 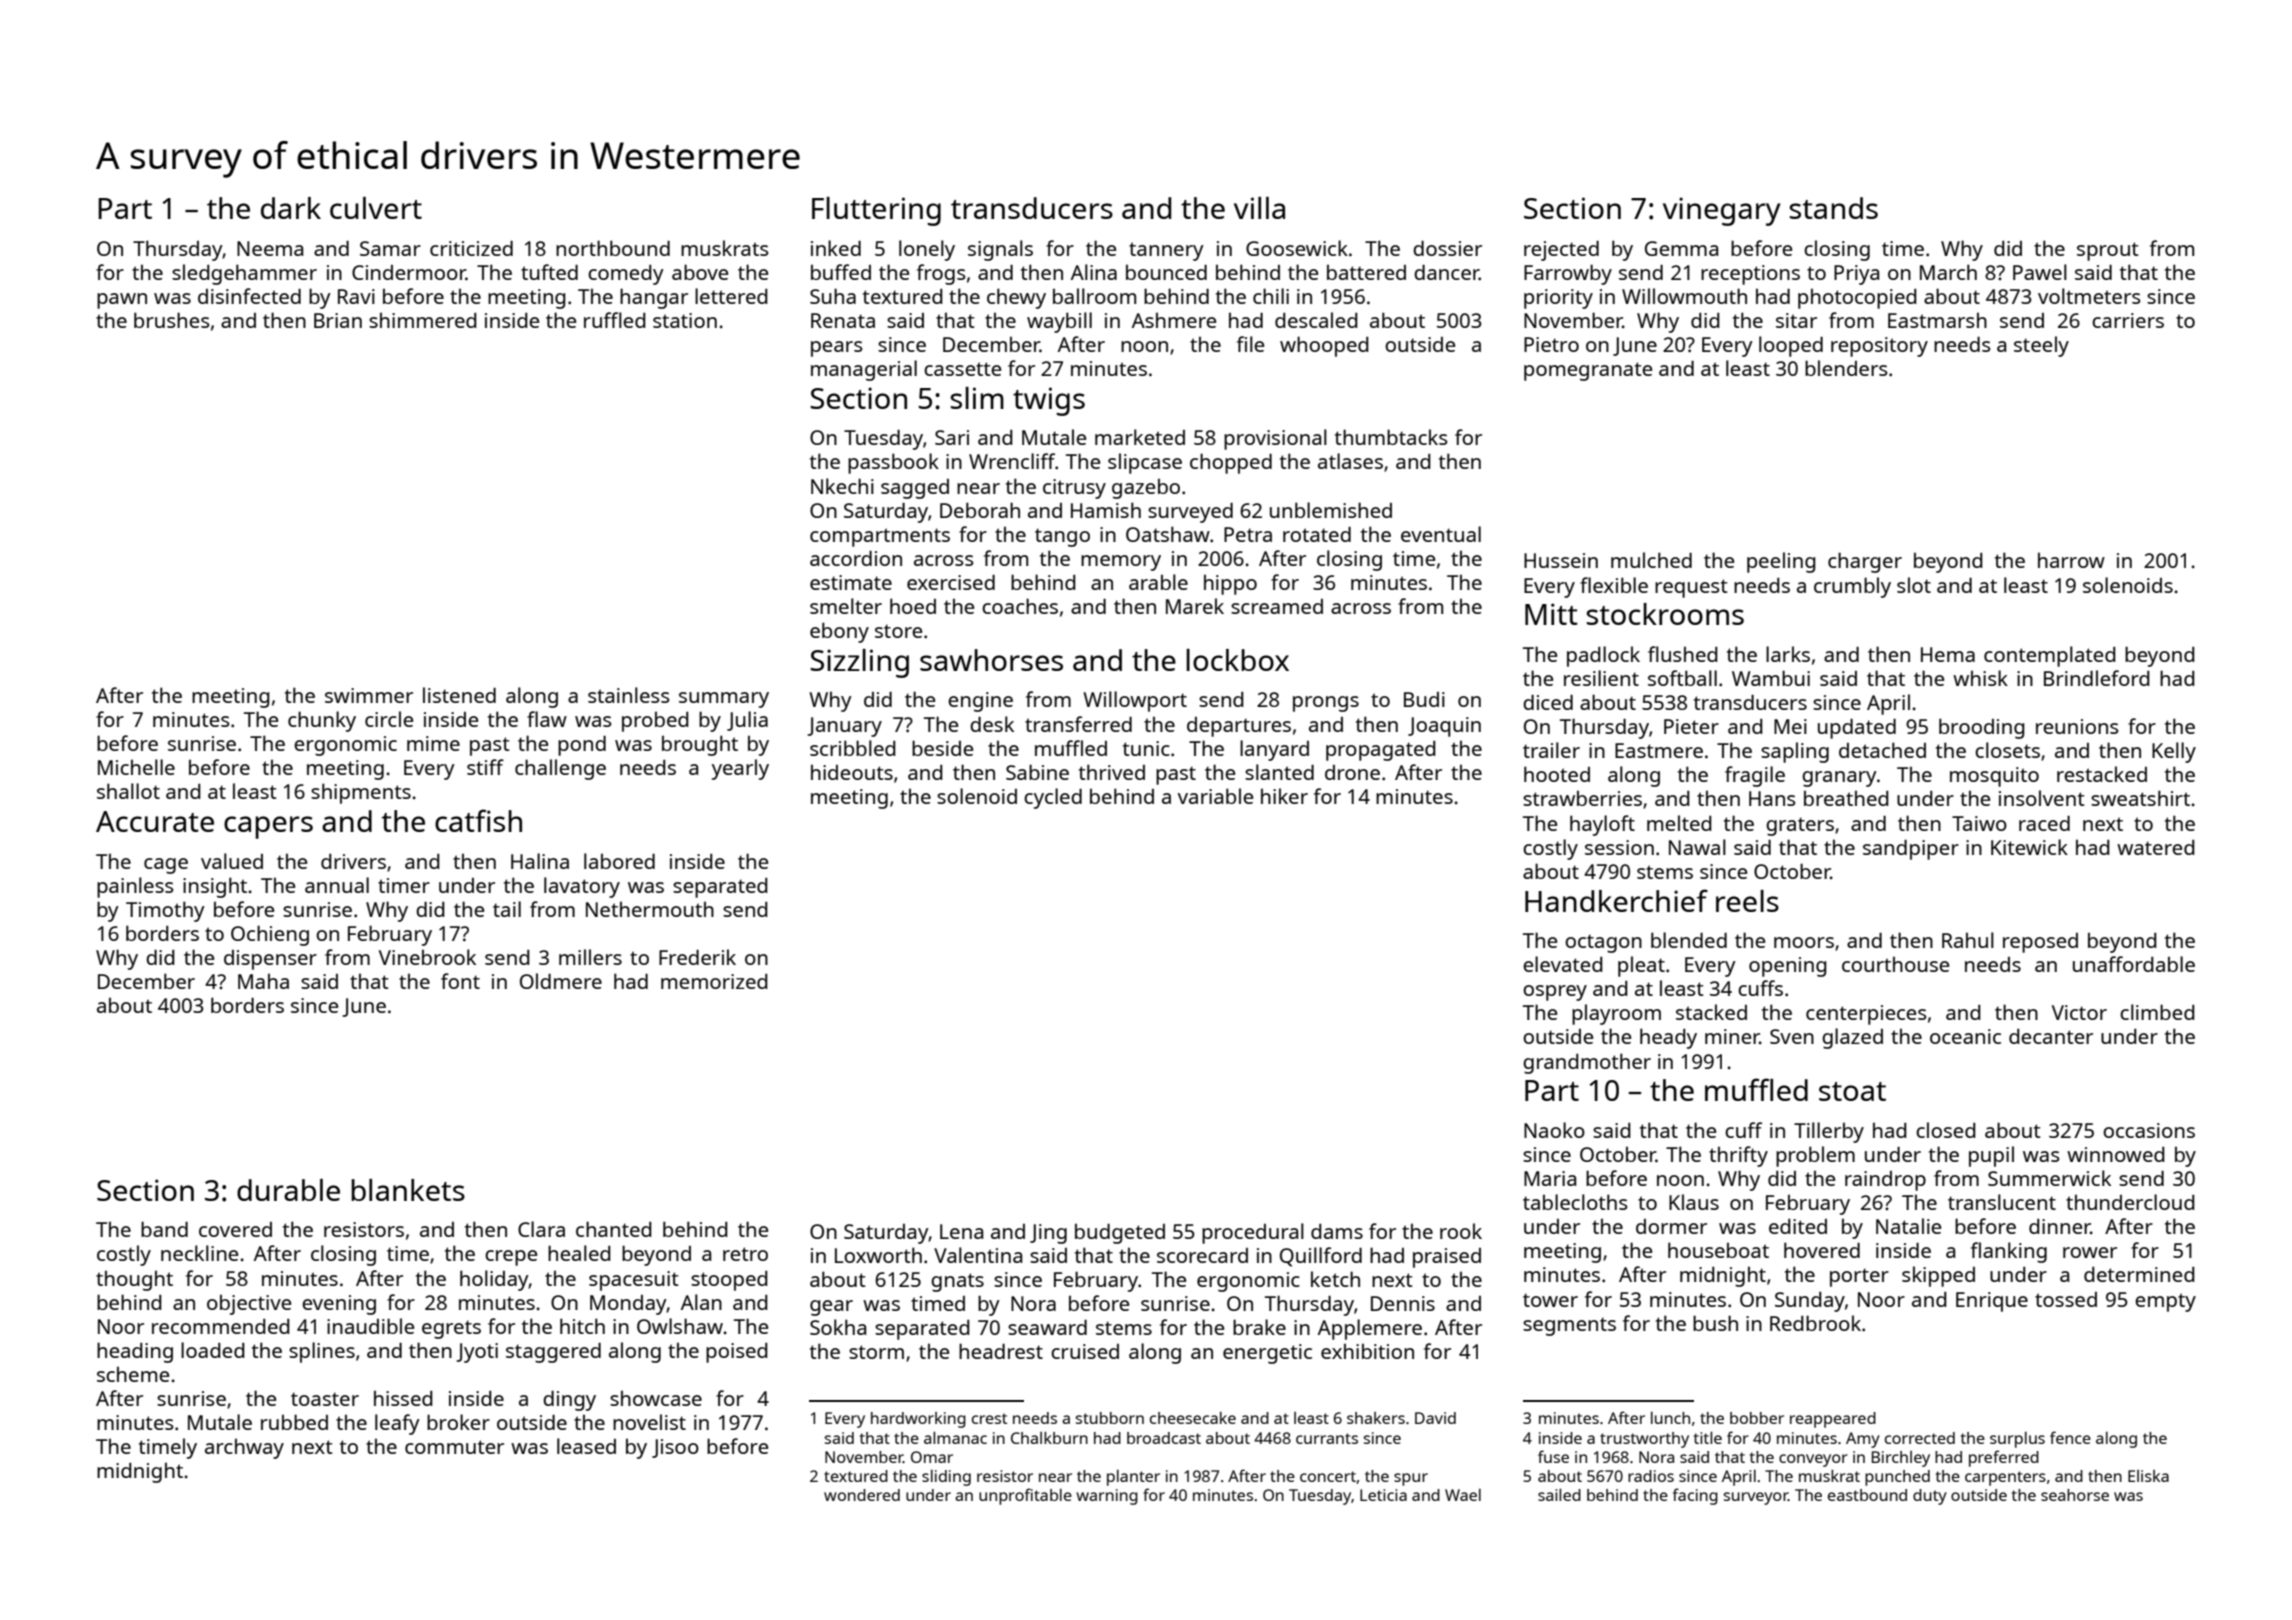 I want to click on dark, so click(x=291, y=208).
